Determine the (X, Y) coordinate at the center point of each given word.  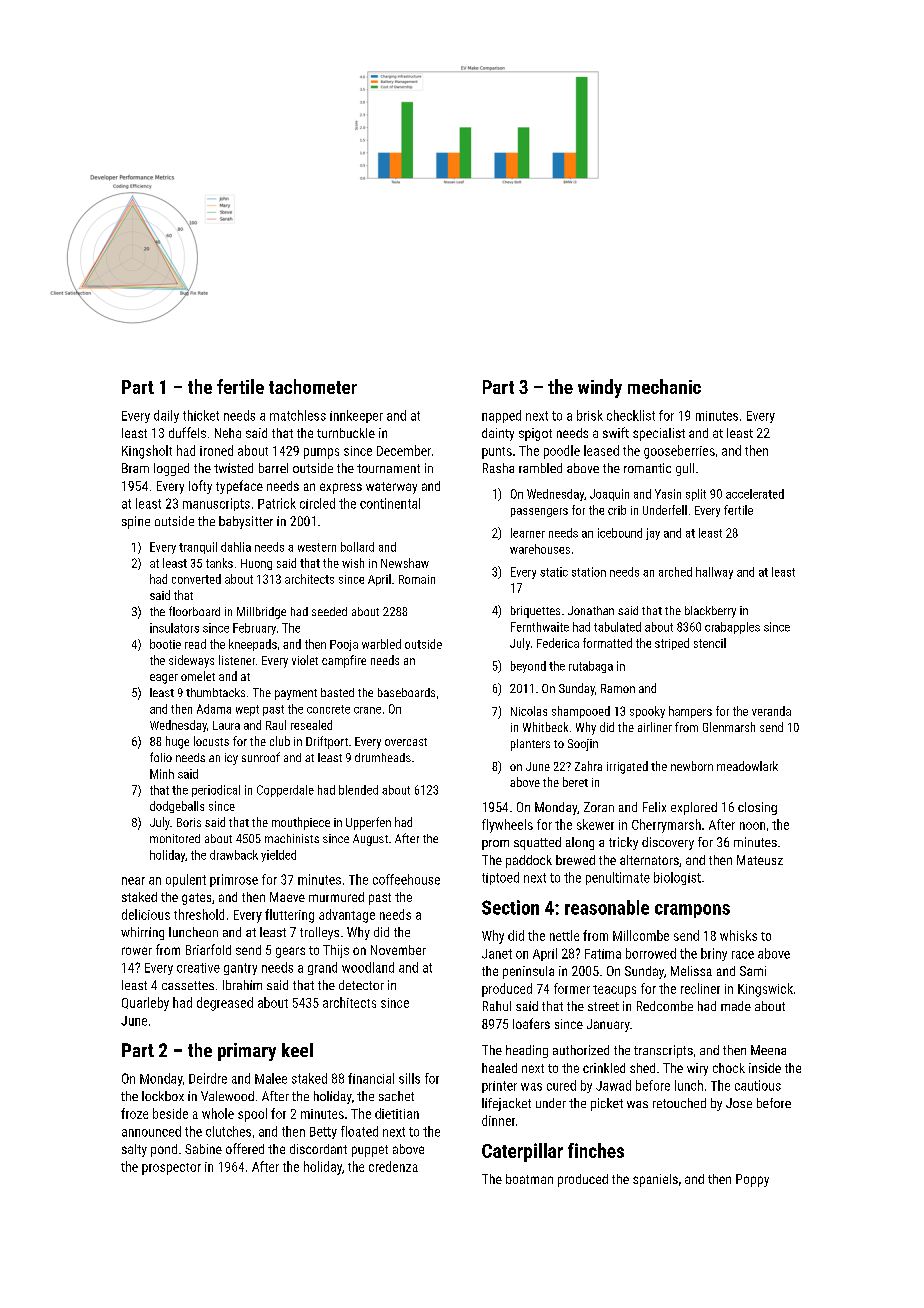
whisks (738, 935)
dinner (498, 1120)
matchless (298, 415)
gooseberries (679, 452)
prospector (171, 1169)
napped (501, 416)
